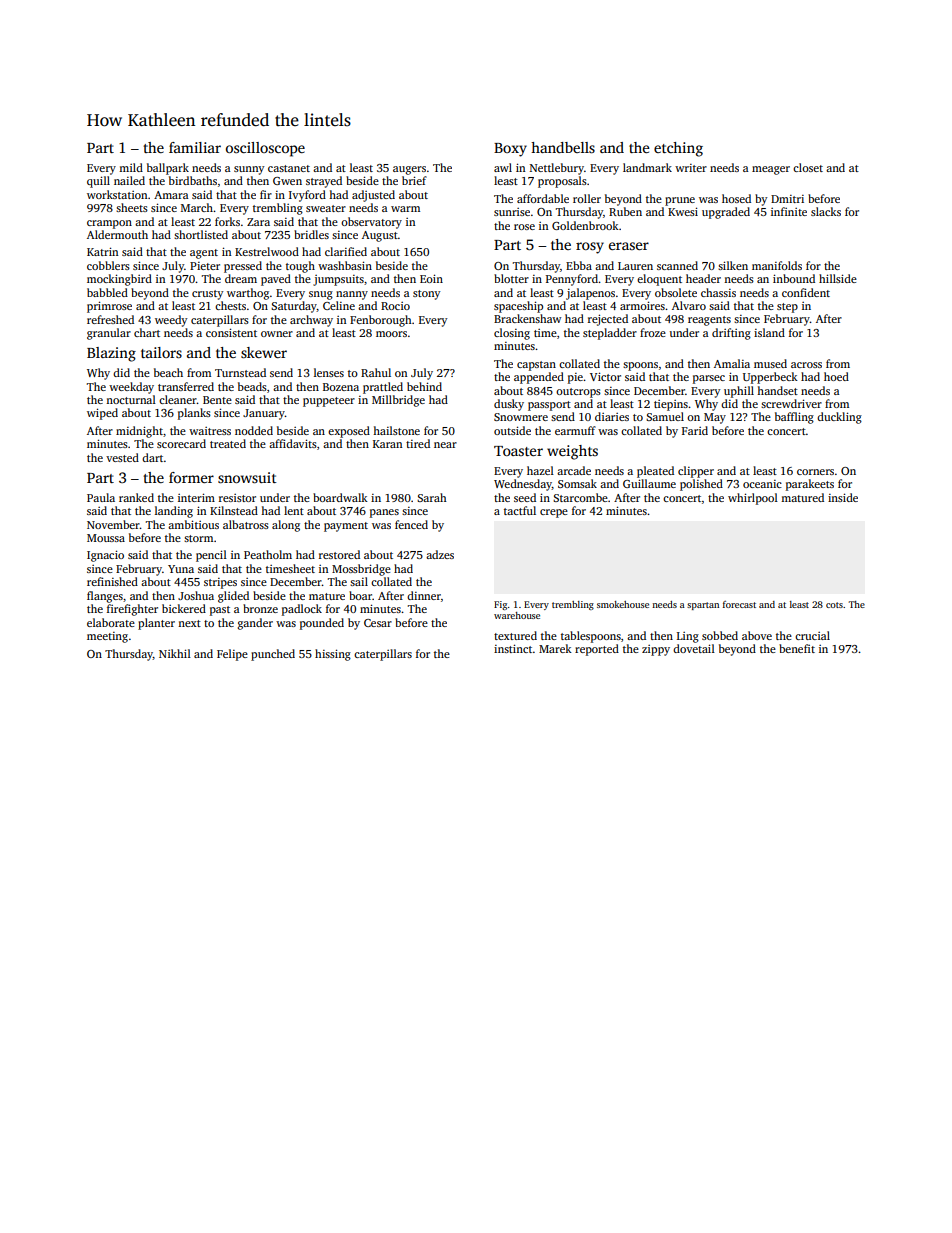 This image has height=1233, width=952. What do you see at coordinates (718, 292) in the image?
I see `chassis` at bounding box center [718, 292].
